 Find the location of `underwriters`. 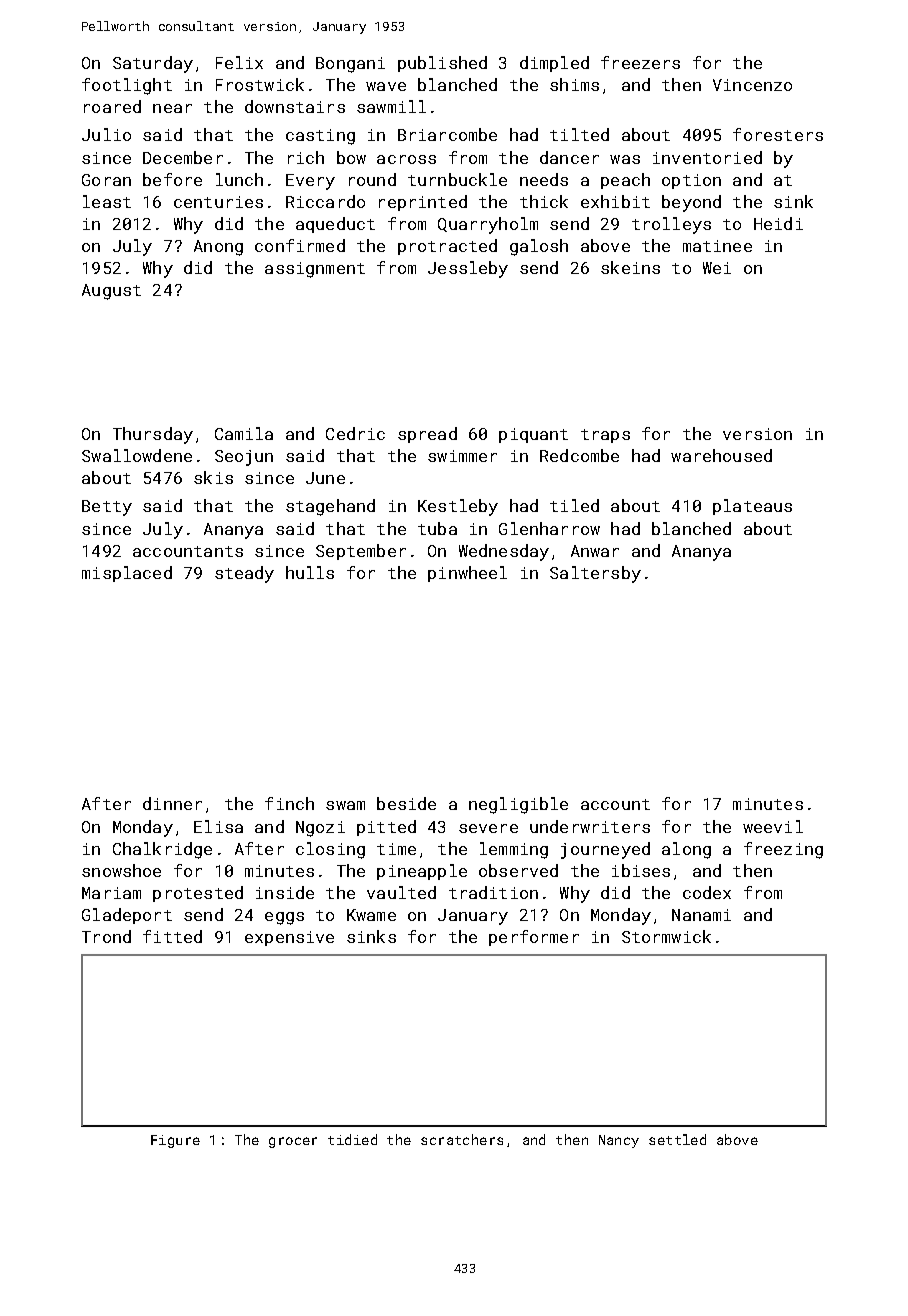

underwriters is located at coordinates (590, 826).
